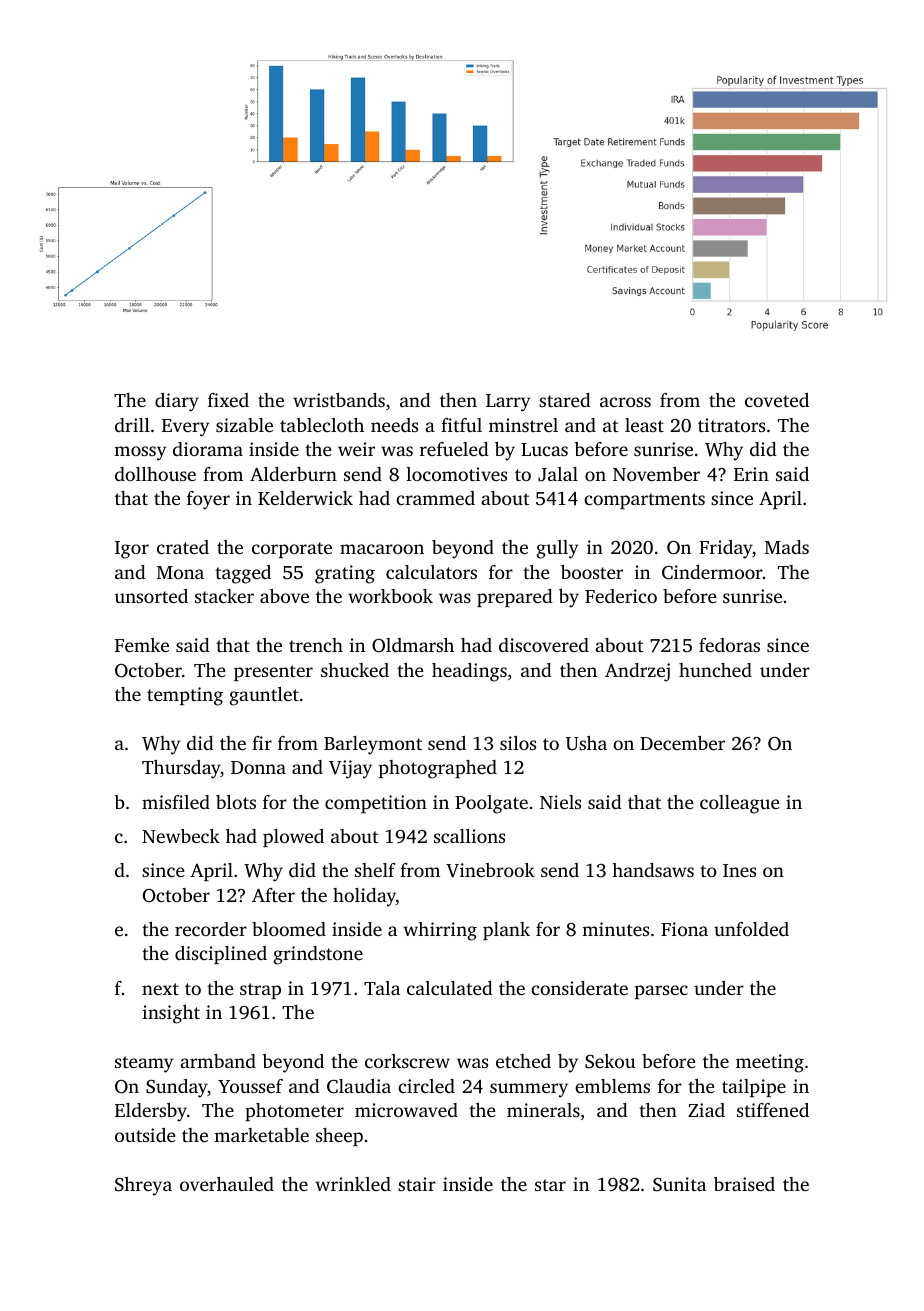  Describe the element at coordinates (376, 804) in the screenshot. I see `competition` at that location.
